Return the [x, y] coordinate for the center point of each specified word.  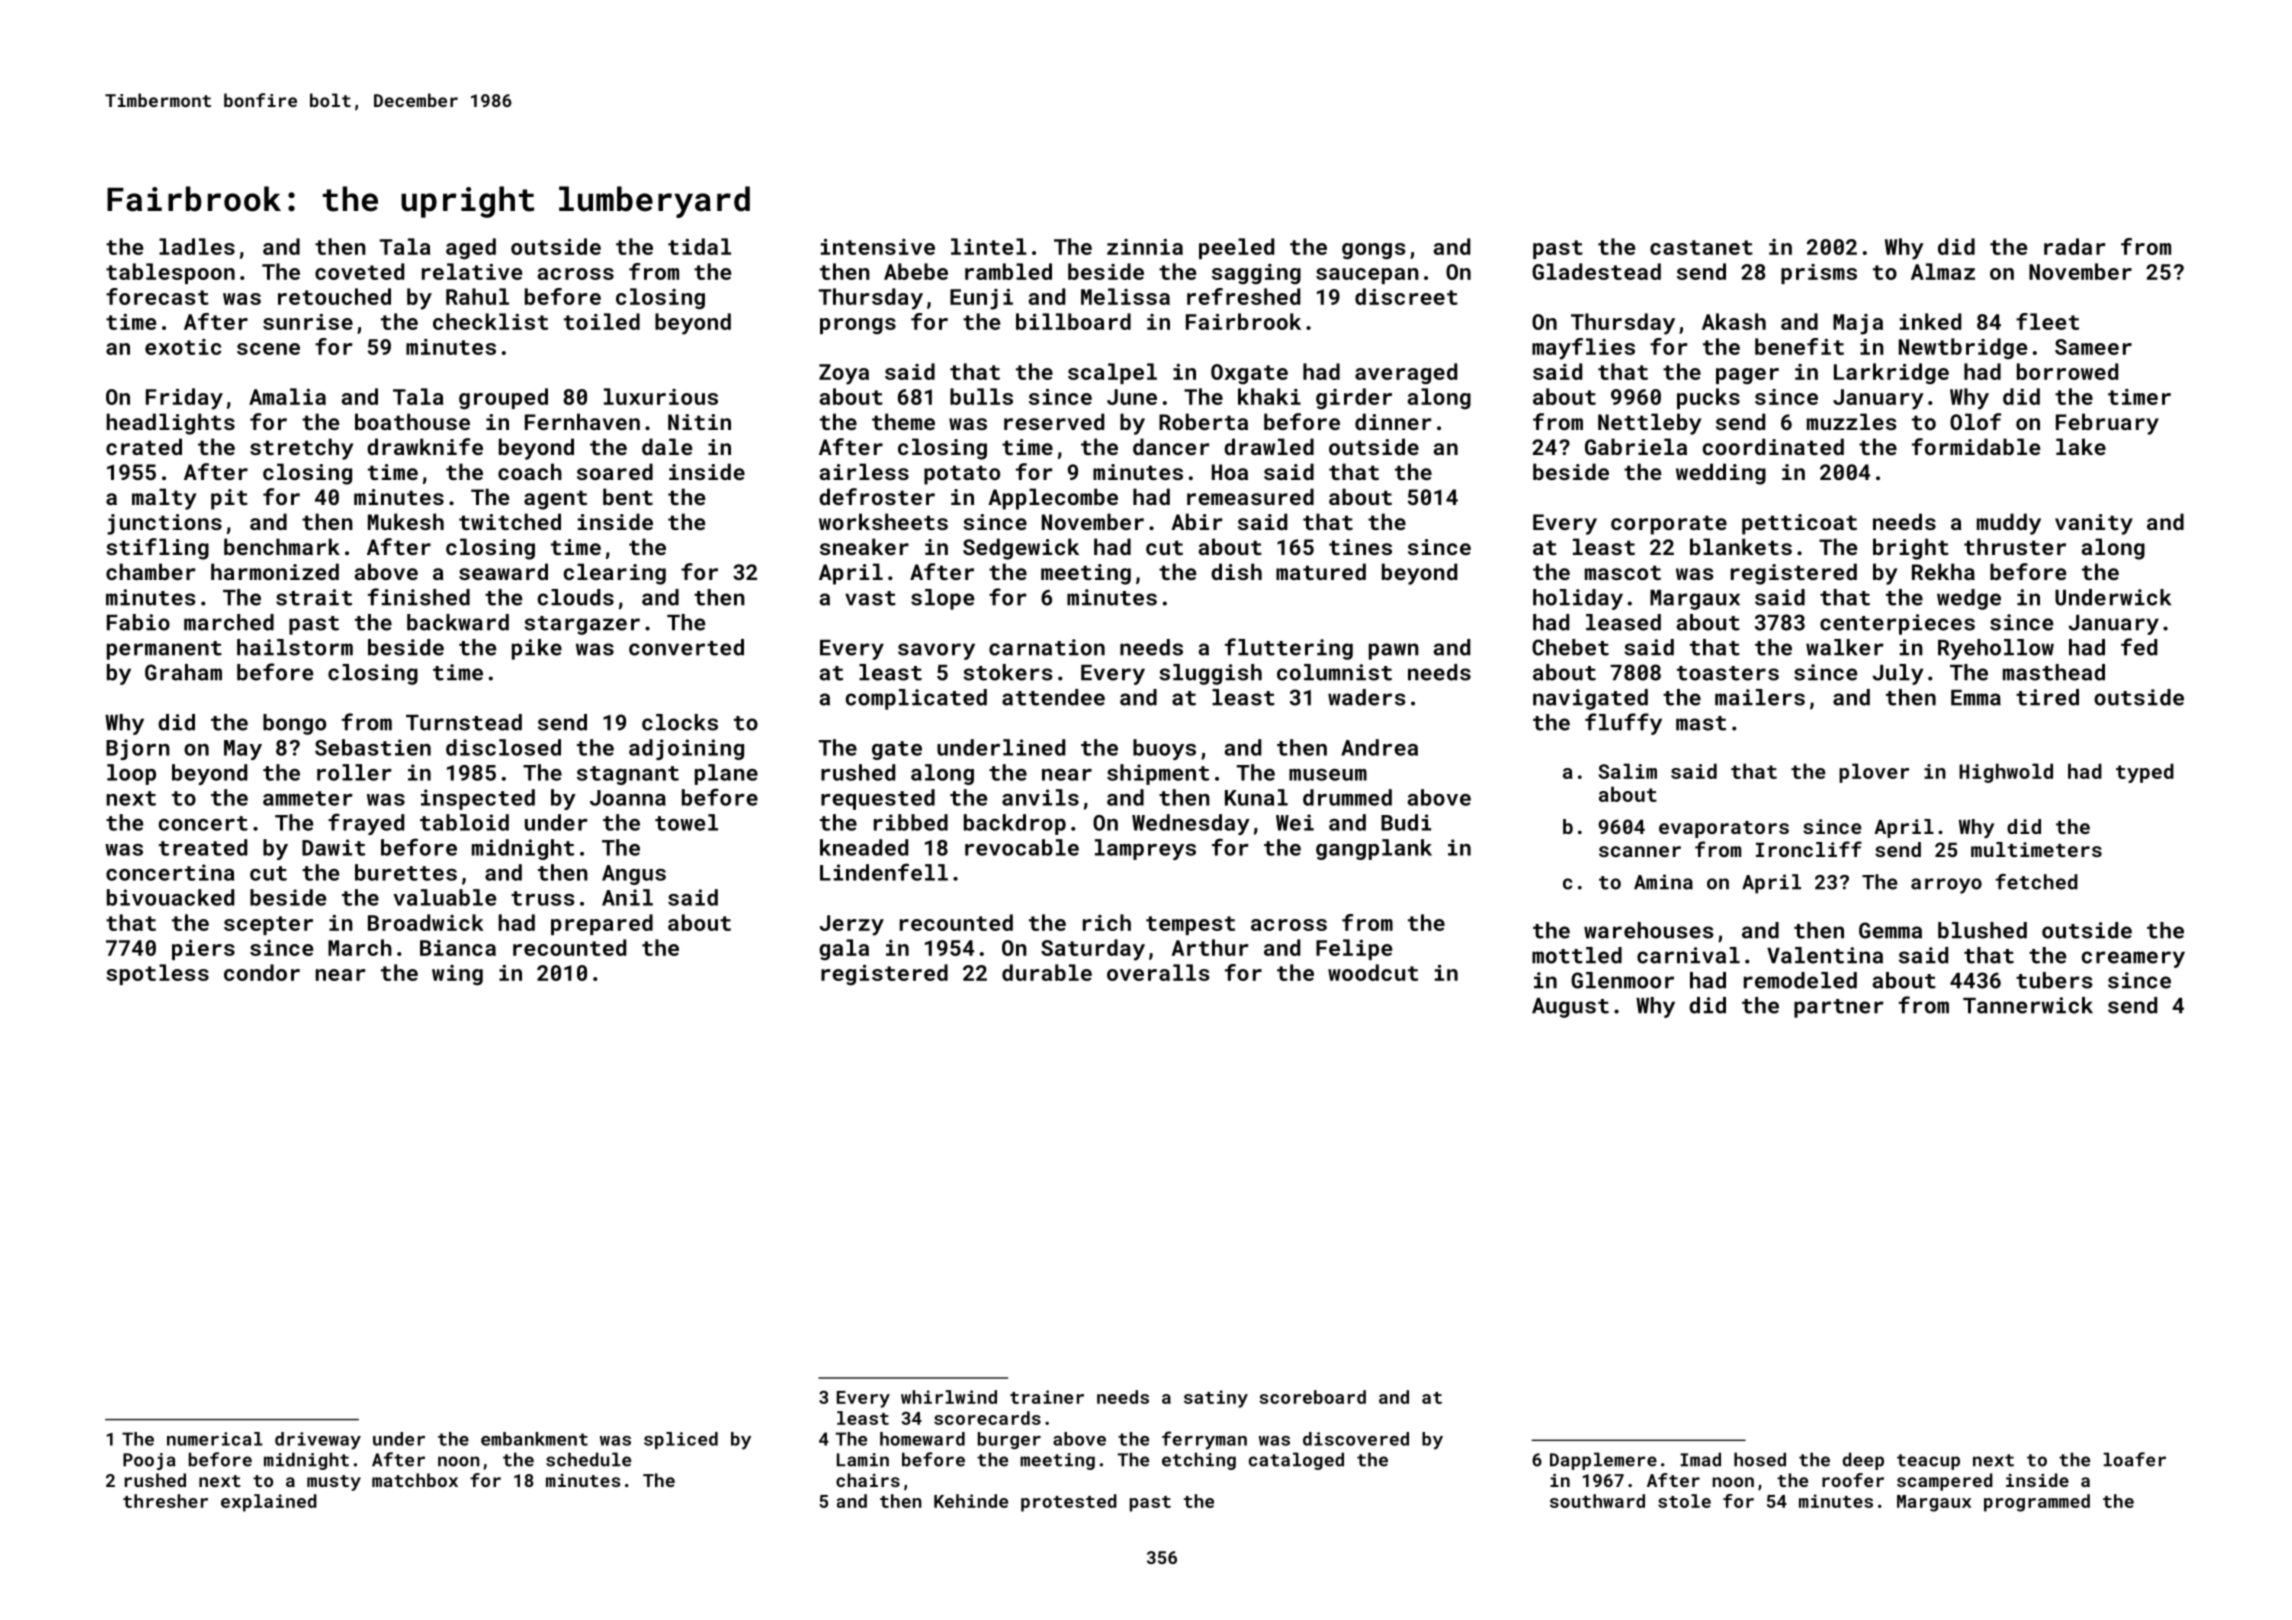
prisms [1819, 274]
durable [1047, 972]
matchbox [415, 1480]
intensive [878, 247]
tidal [699, 246]
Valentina [1825, 955]
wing [457, 975]
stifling [157, 549]
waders [1366, 697]
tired [2047, 697]
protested [1069, 1503]
